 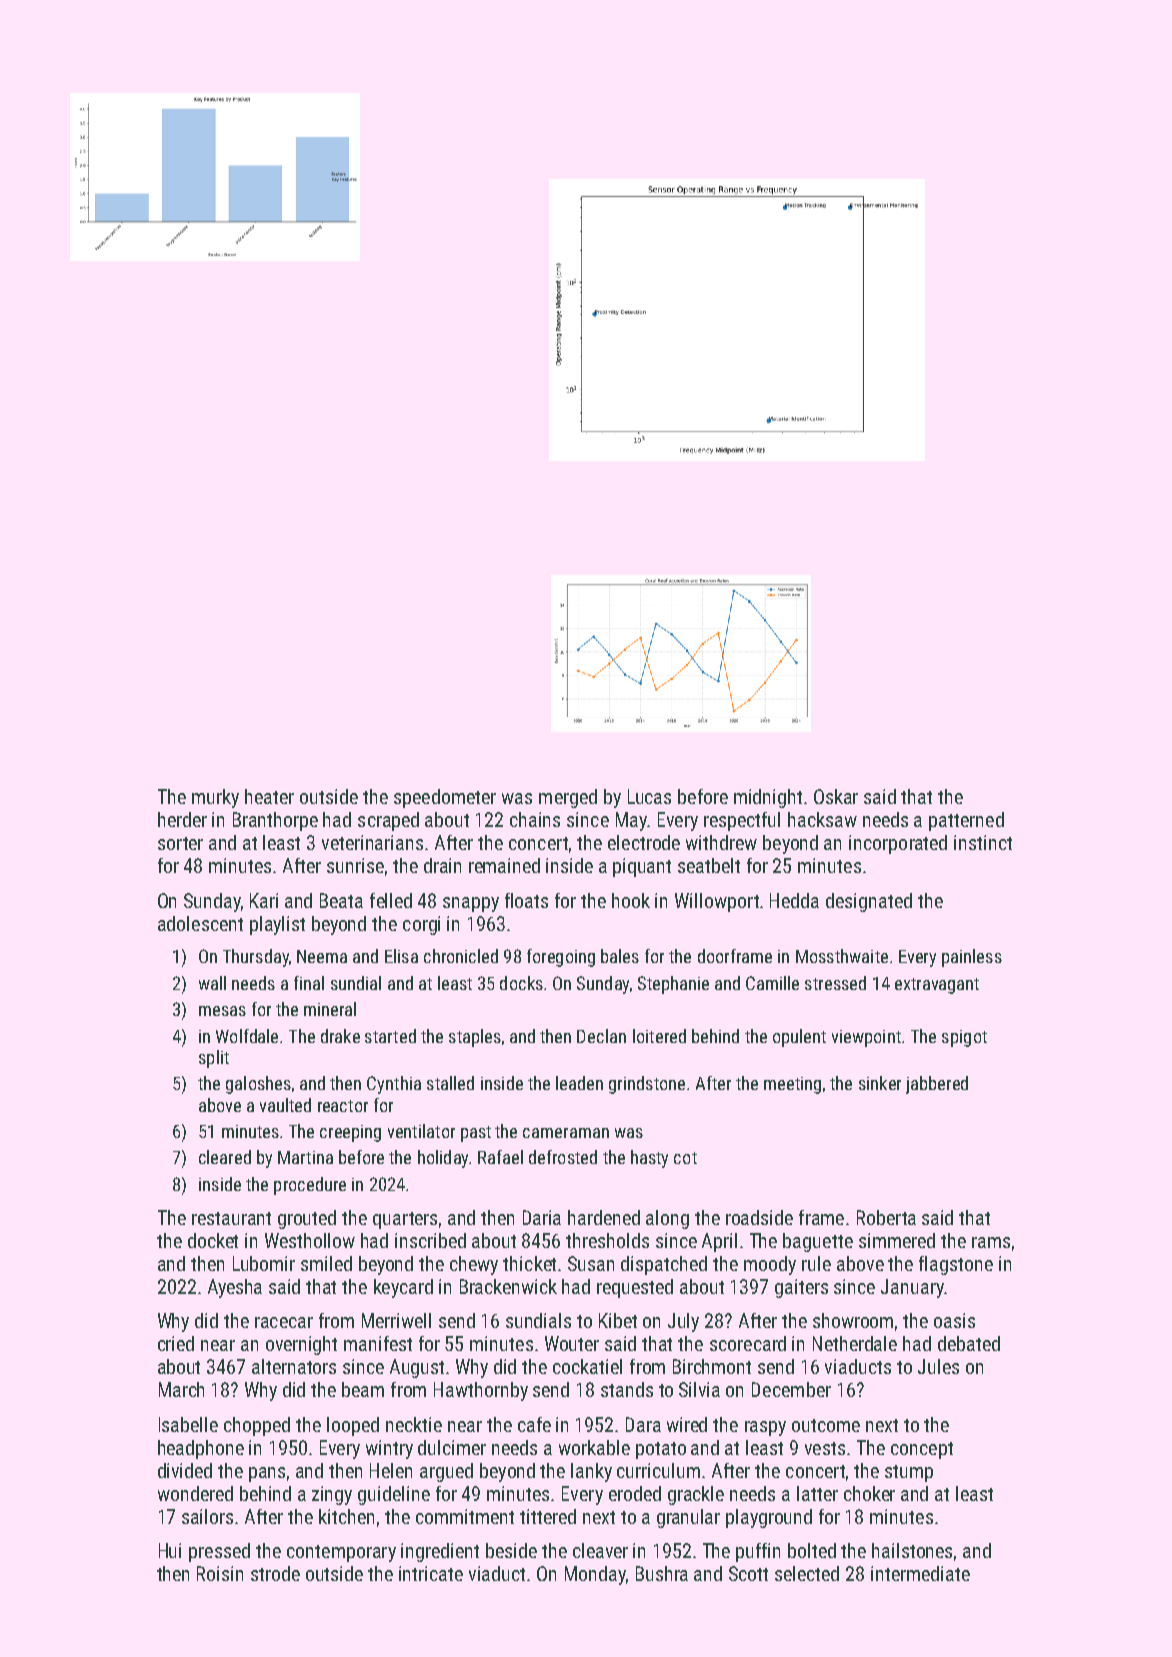 What do you see at coordinates (799, 1038) in the screenshot?
I see `opulent` at bounding box center [799, 1038].
